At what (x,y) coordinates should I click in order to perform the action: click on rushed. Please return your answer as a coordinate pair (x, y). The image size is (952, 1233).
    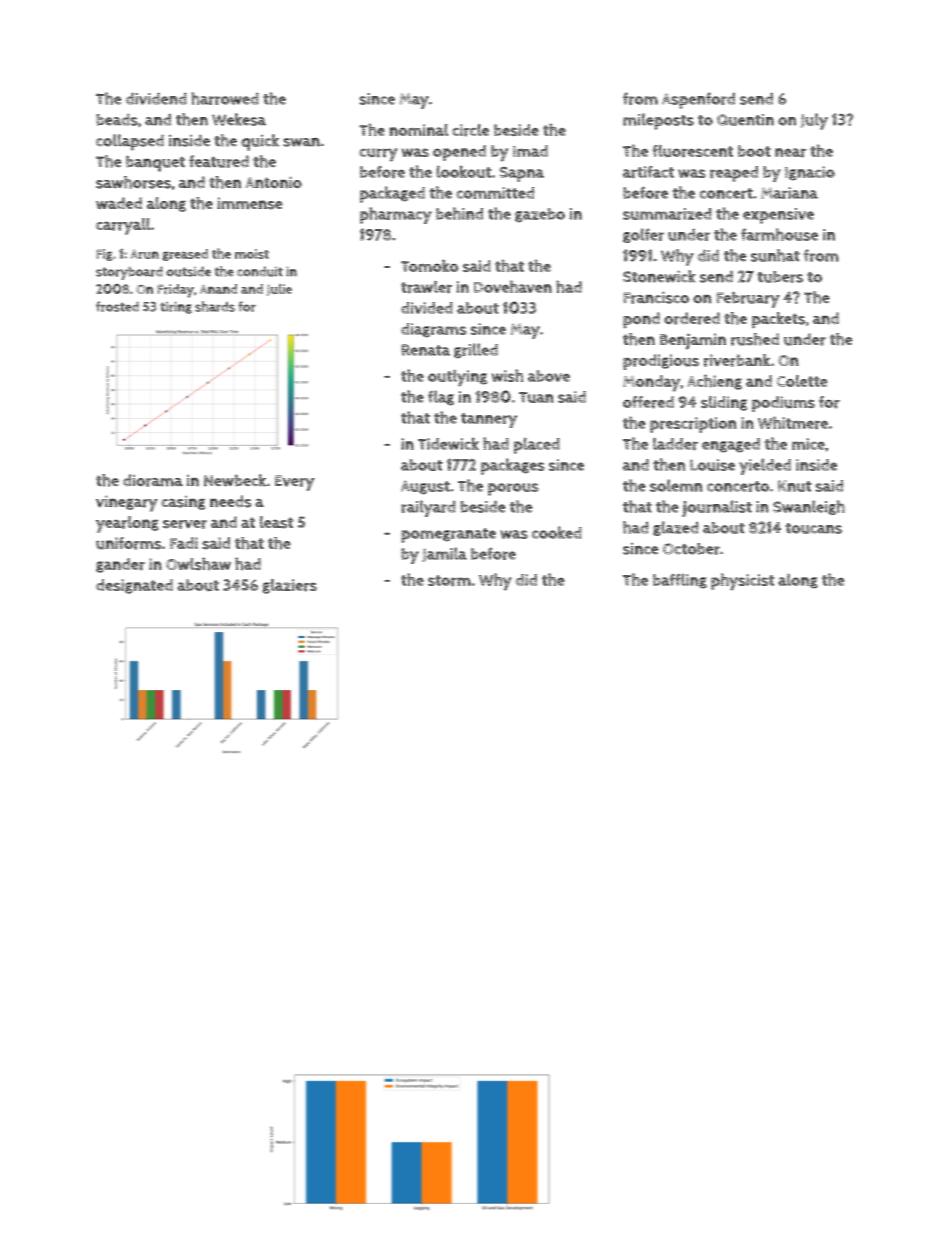
    Looking at the image, I should click on (755, 339).
